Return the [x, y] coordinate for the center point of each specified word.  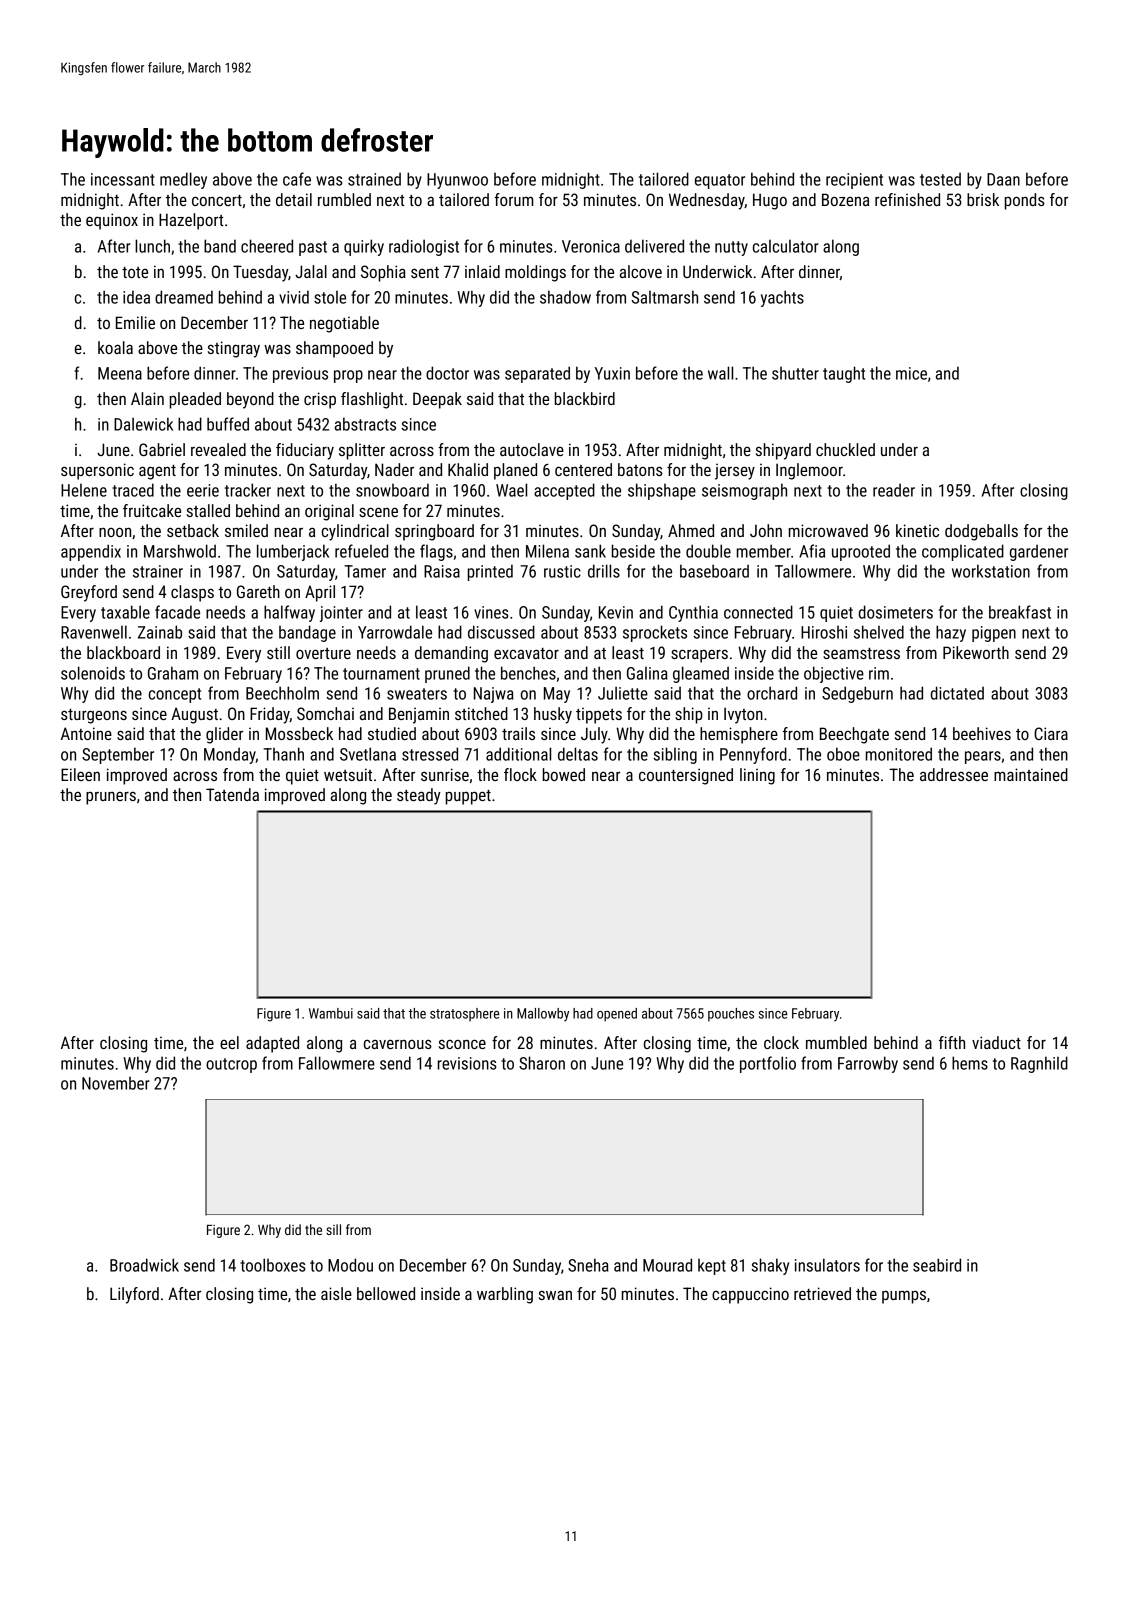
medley [183, 180]
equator [720, 181]
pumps [904, 1297]
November [116, 1083]
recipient [854, 181]
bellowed [386, 1293]
